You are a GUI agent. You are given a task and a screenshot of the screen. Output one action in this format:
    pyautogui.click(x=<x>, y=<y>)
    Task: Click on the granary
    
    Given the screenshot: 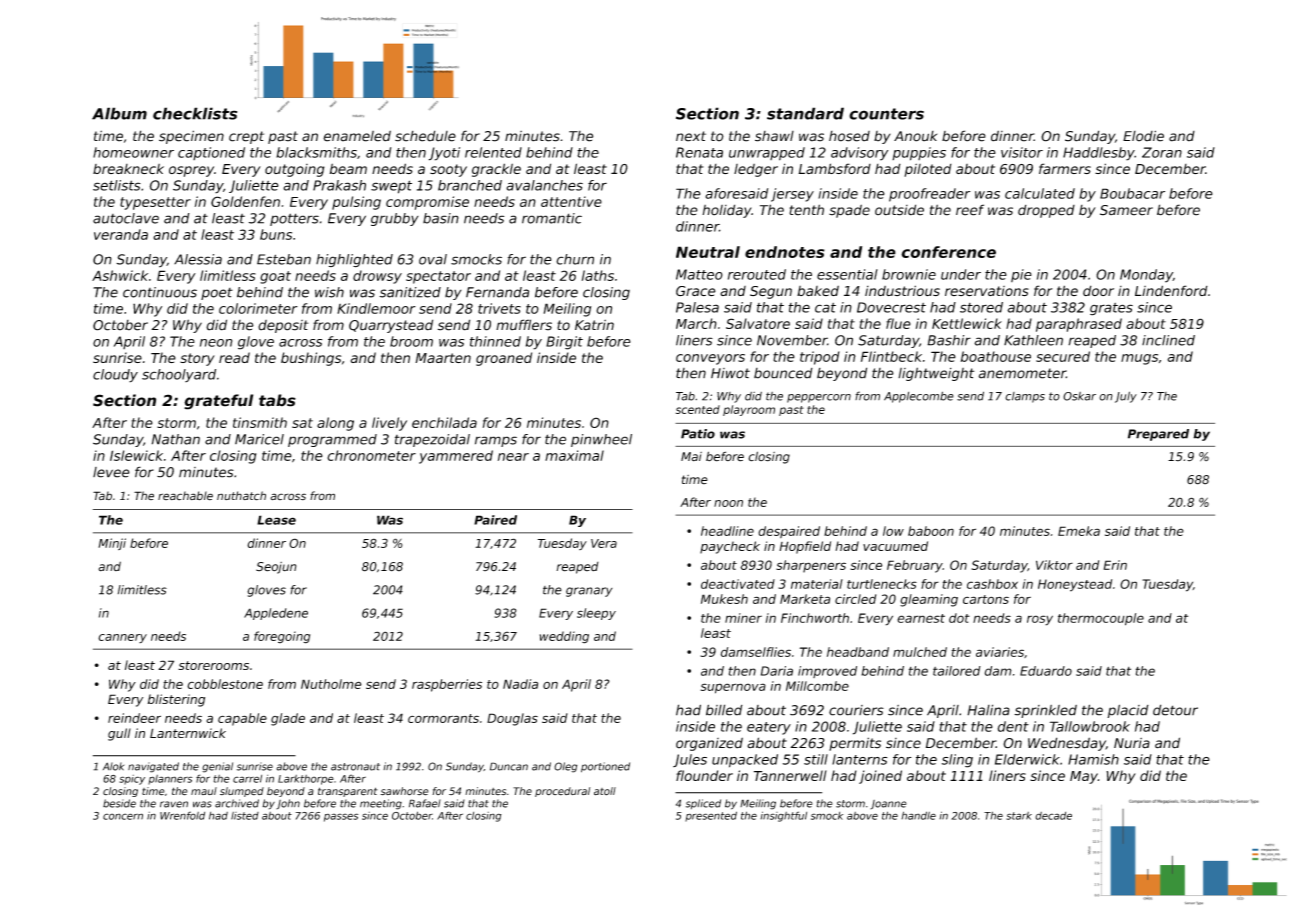 What is the action you would take?
    pyautogui.click(x=589, y=592)
